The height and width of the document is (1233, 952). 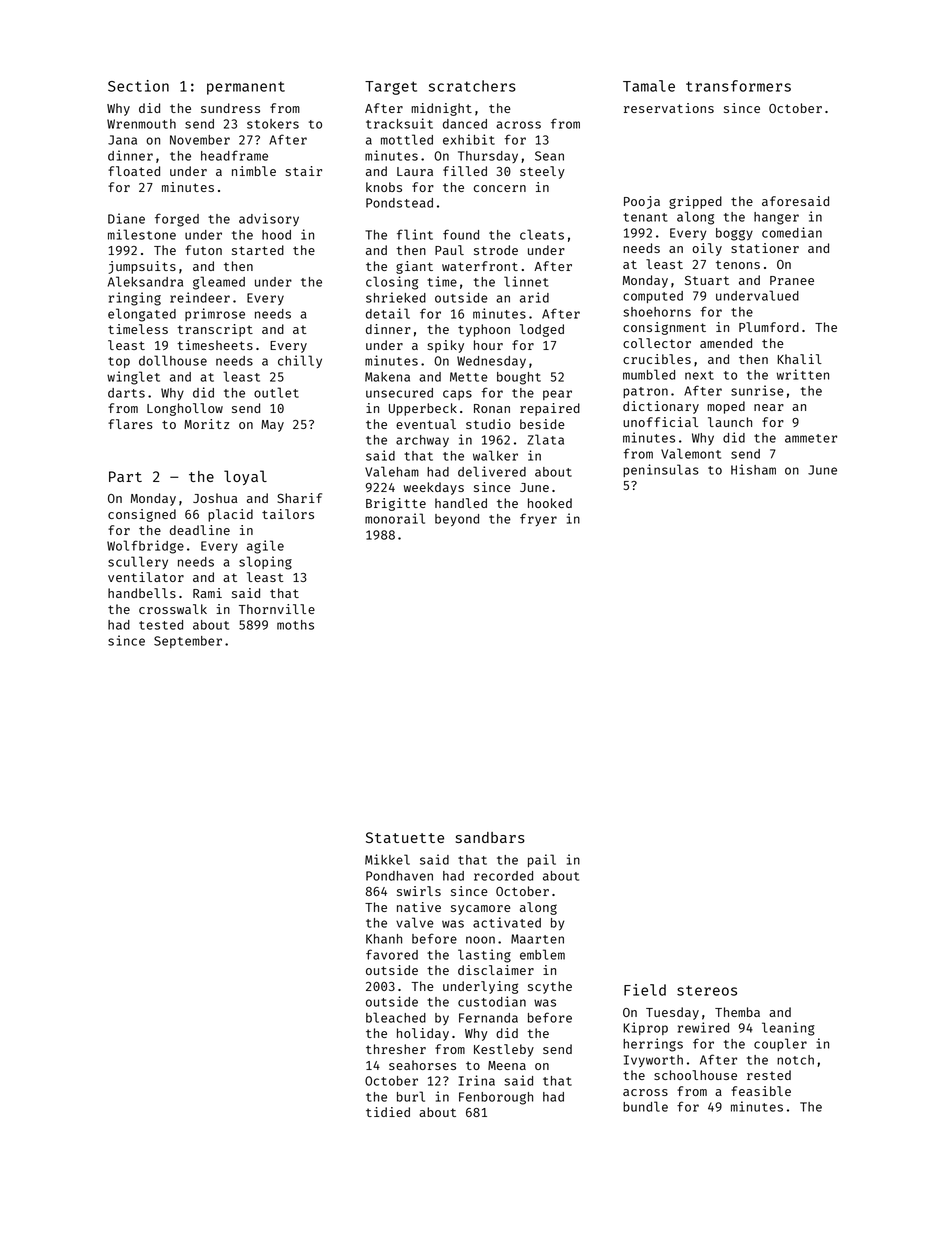 I want to click on Target, so click(x=391, y=88).
